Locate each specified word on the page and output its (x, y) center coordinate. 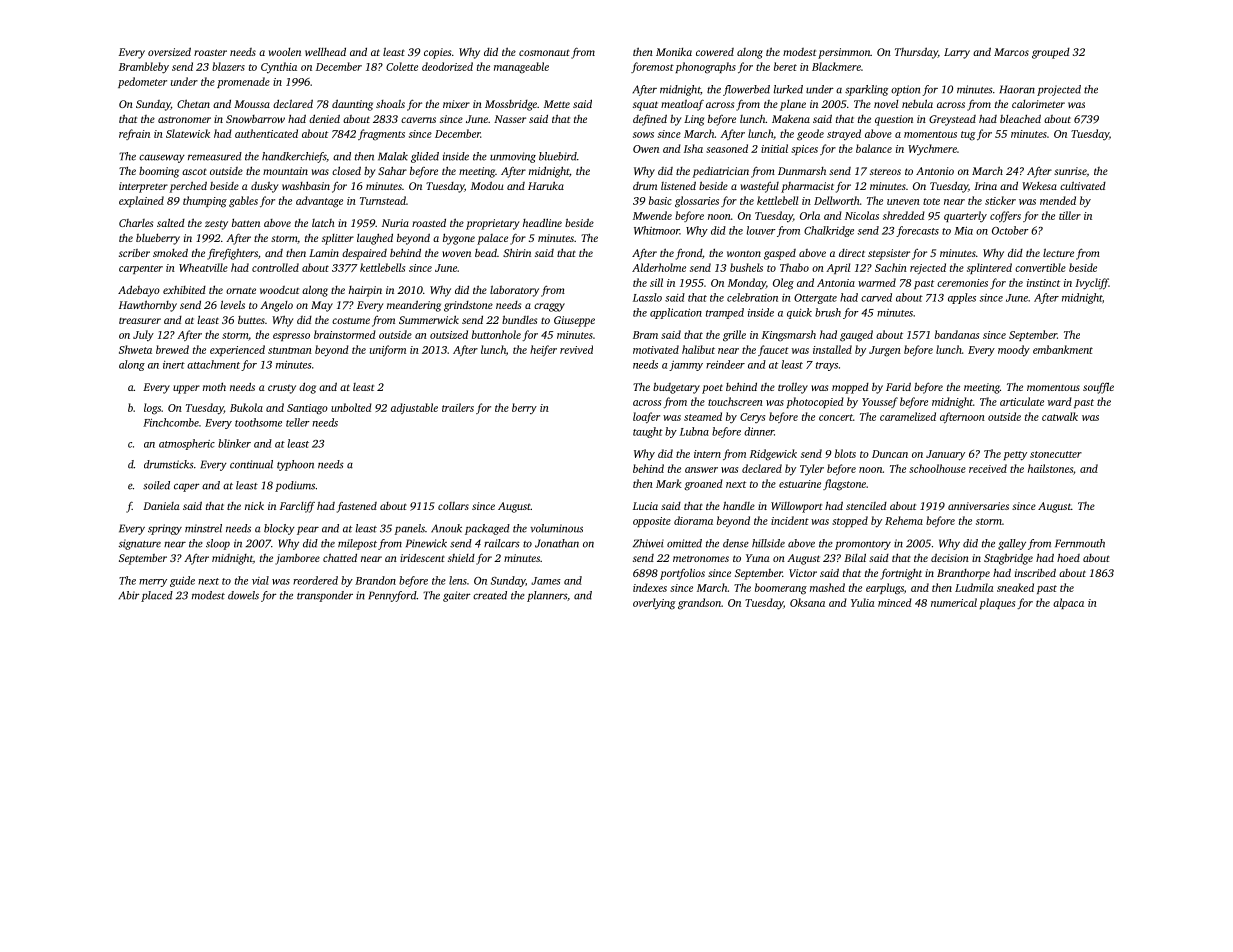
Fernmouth (1080, 543)
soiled (156, 485)
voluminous (556, 528)
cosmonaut (544, 52)
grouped (1051, 53)
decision (950, 557)
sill (656, 282)
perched (188, 187)
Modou (487, 185)
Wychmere (932, 149)
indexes (650, 587)
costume (351, 320)
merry (153, 583)
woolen (285, 52)
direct (852, 253)
